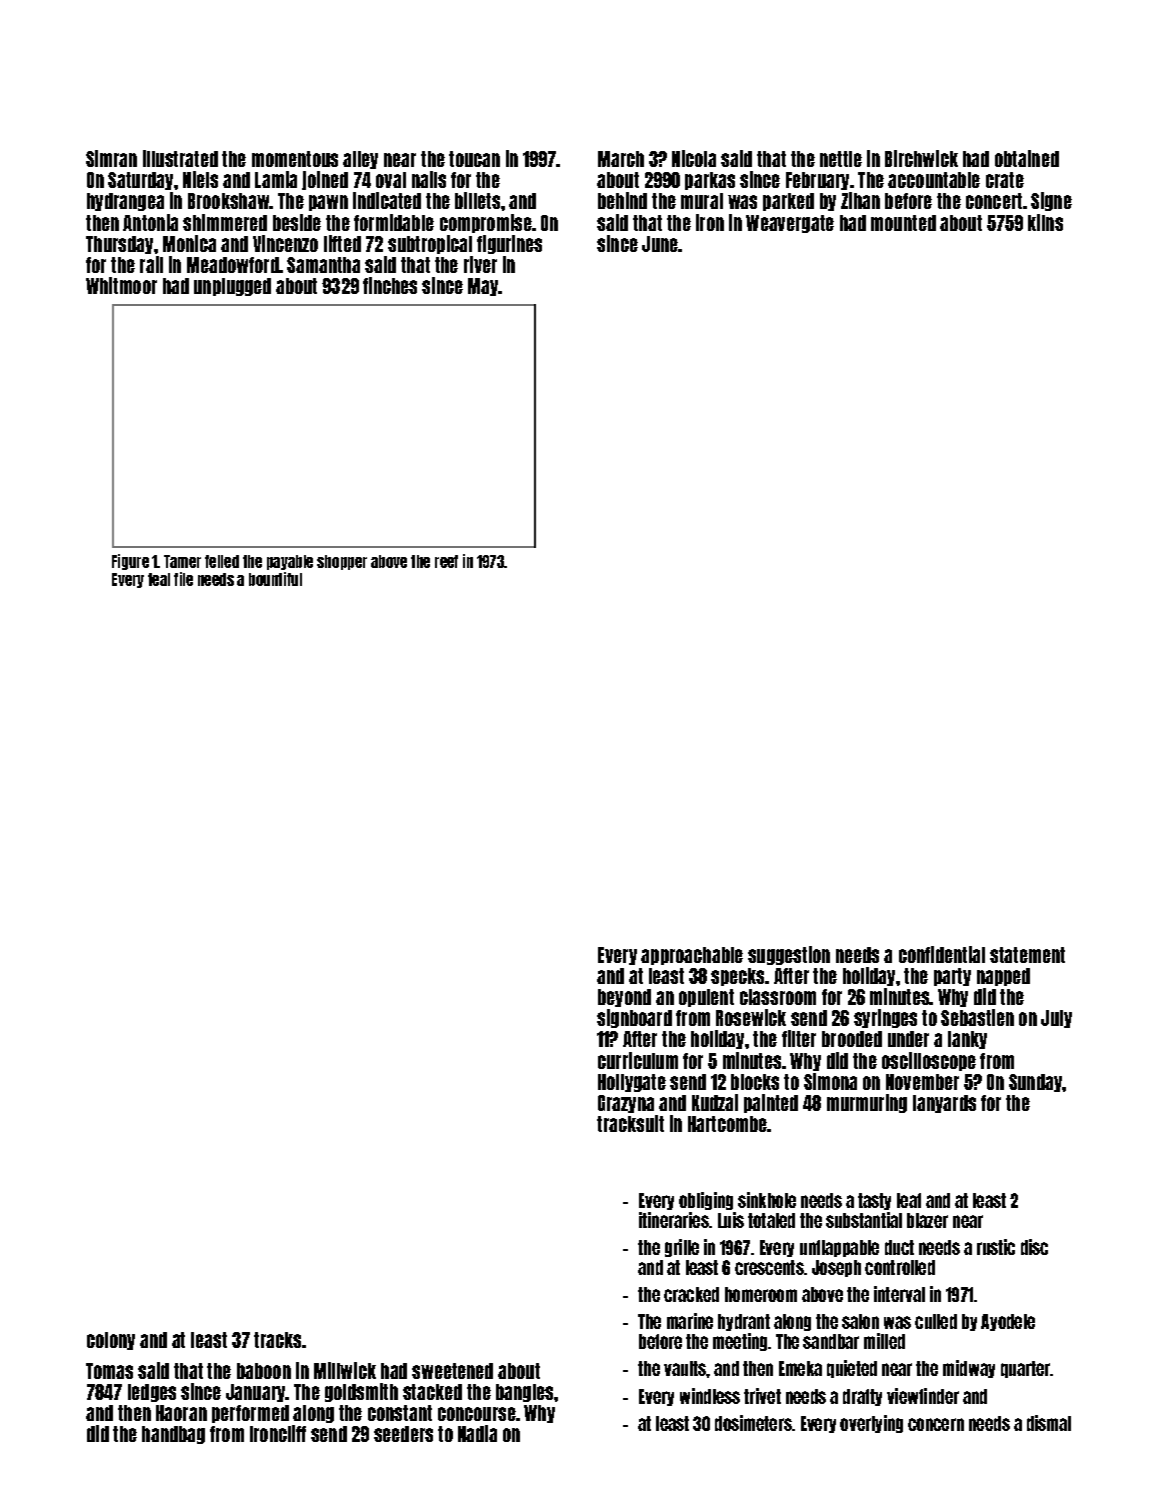  I want to click on reef, so click(446, 561).
